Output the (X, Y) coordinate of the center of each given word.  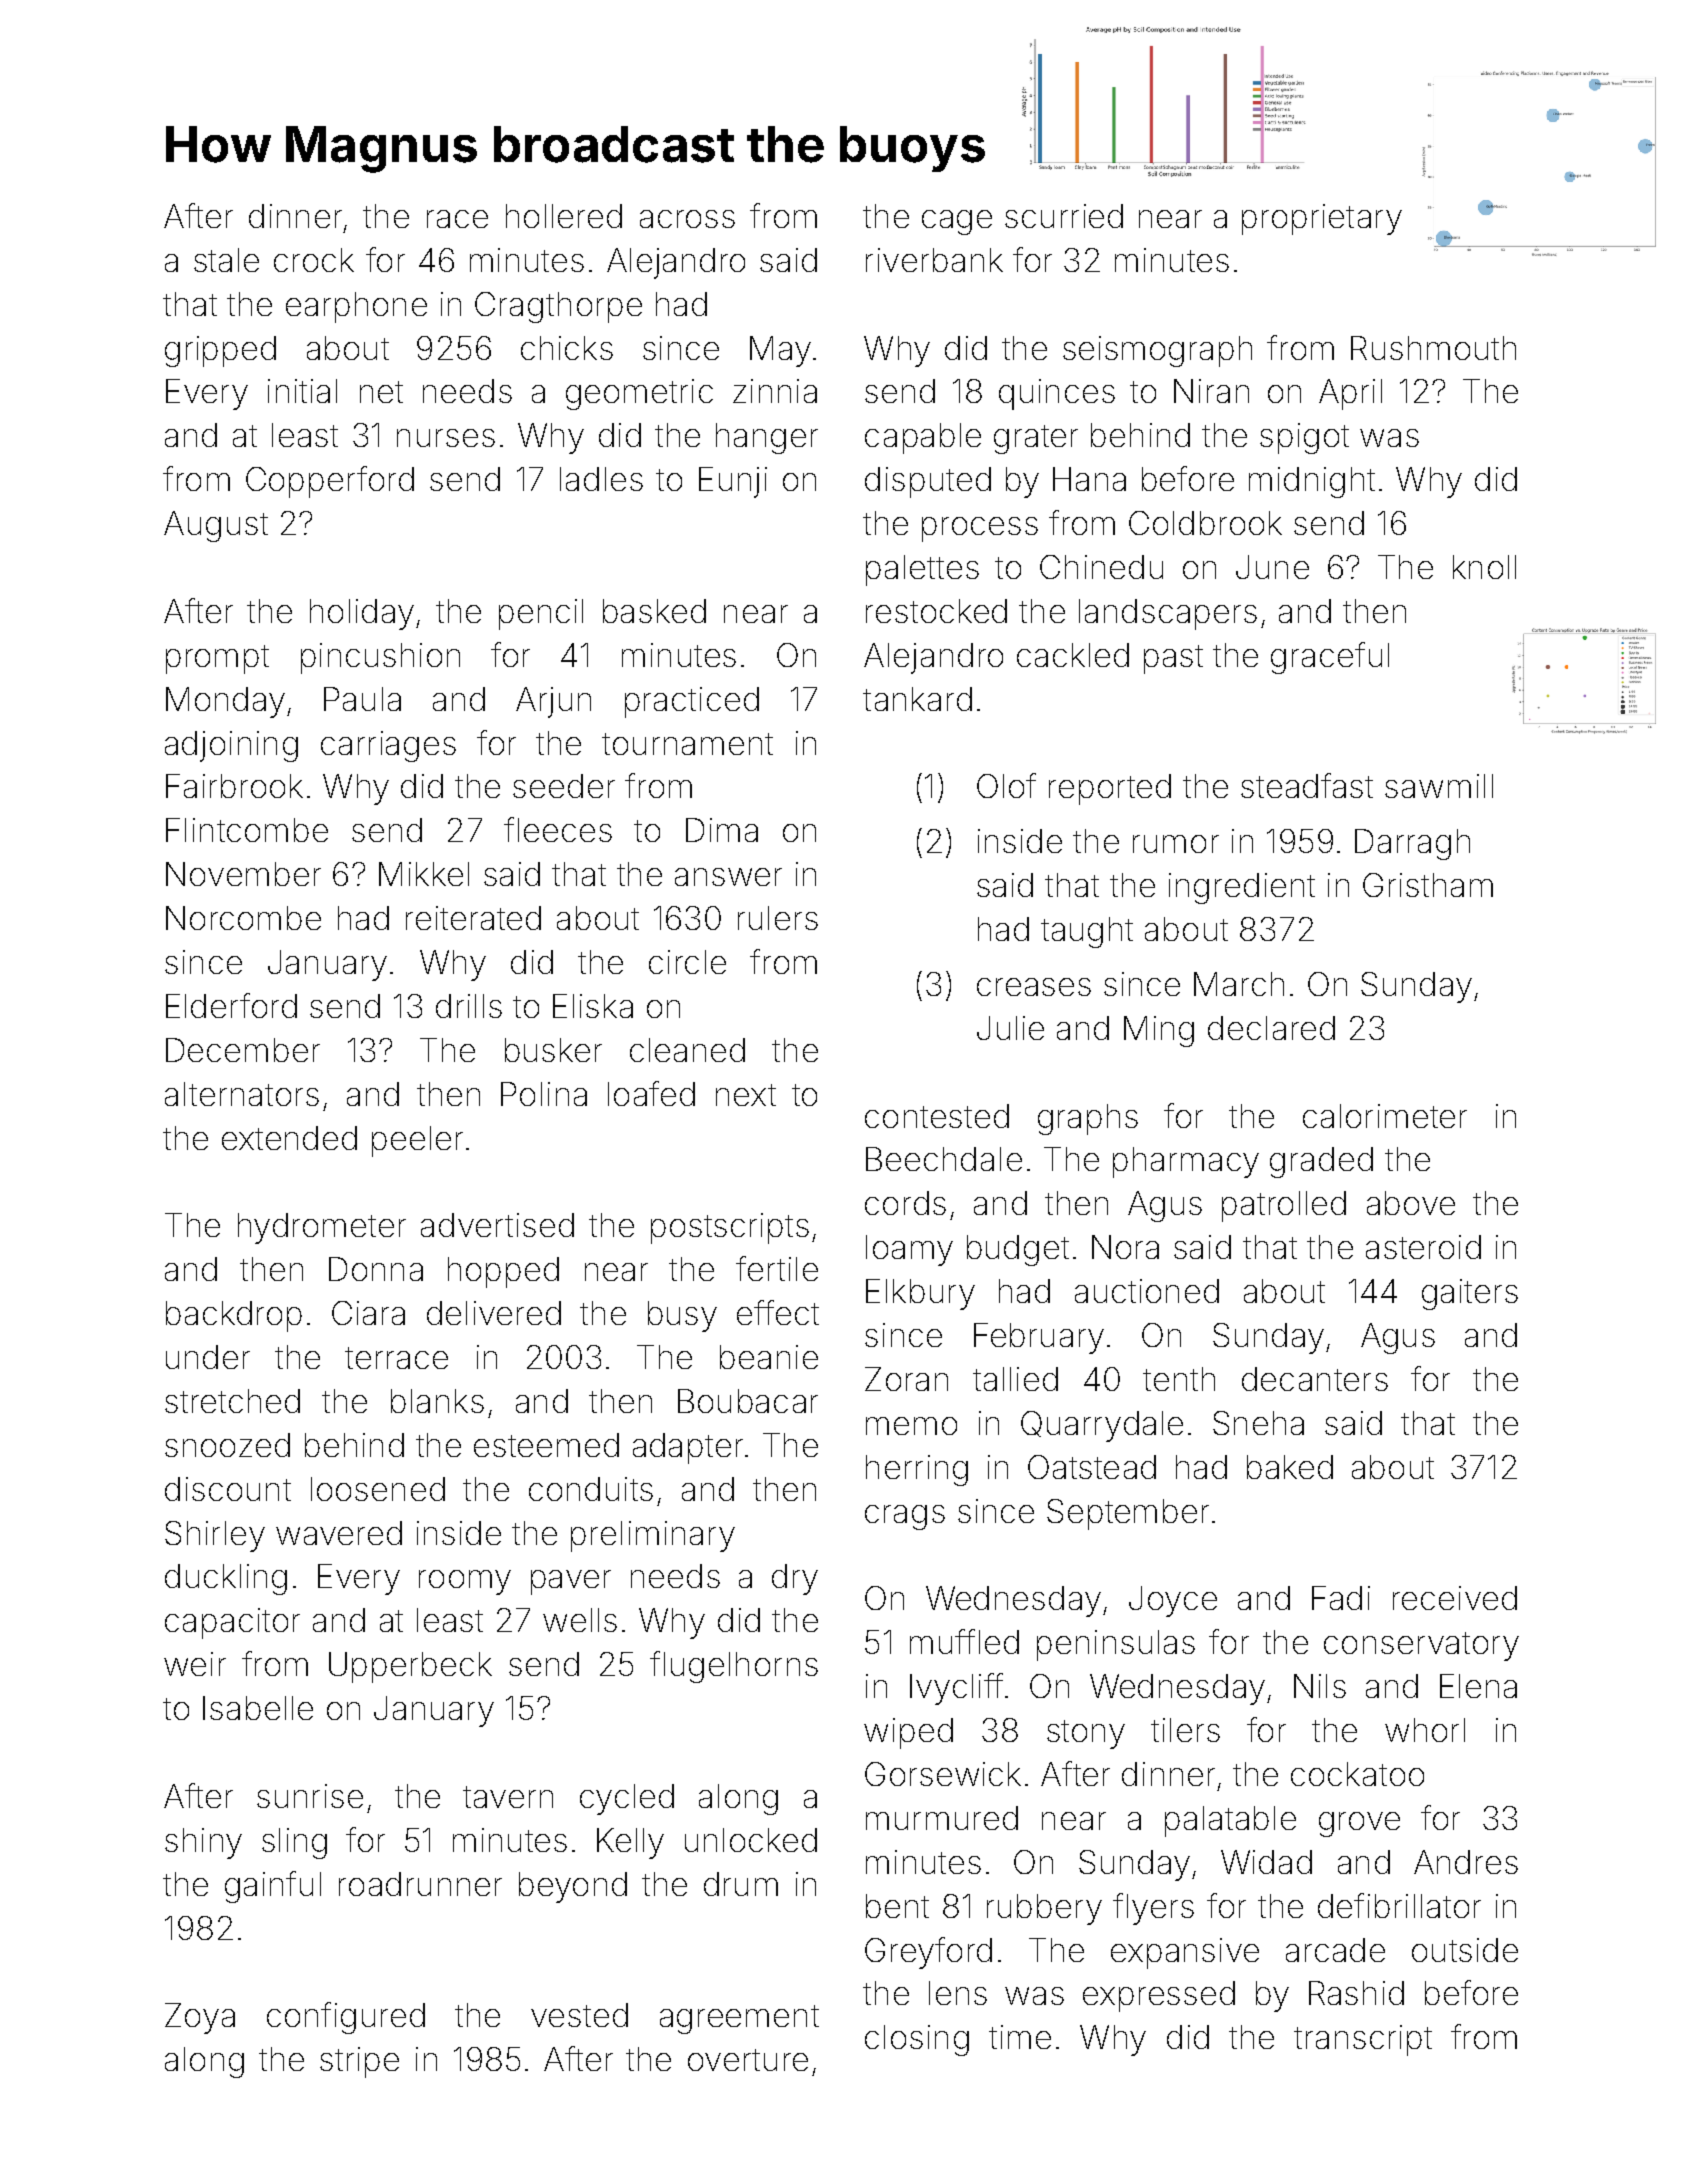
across (687, 219)
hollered (564, 216)
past (1173, 659)
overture (748, 2060)
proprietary (1322, 219)
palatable (1230, 1821)
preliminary (653, 1536)
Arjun (553, 702)
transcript (1363, 2040)
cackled (1073, 655)
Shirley (215, 1536)
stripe (359, 2062)
